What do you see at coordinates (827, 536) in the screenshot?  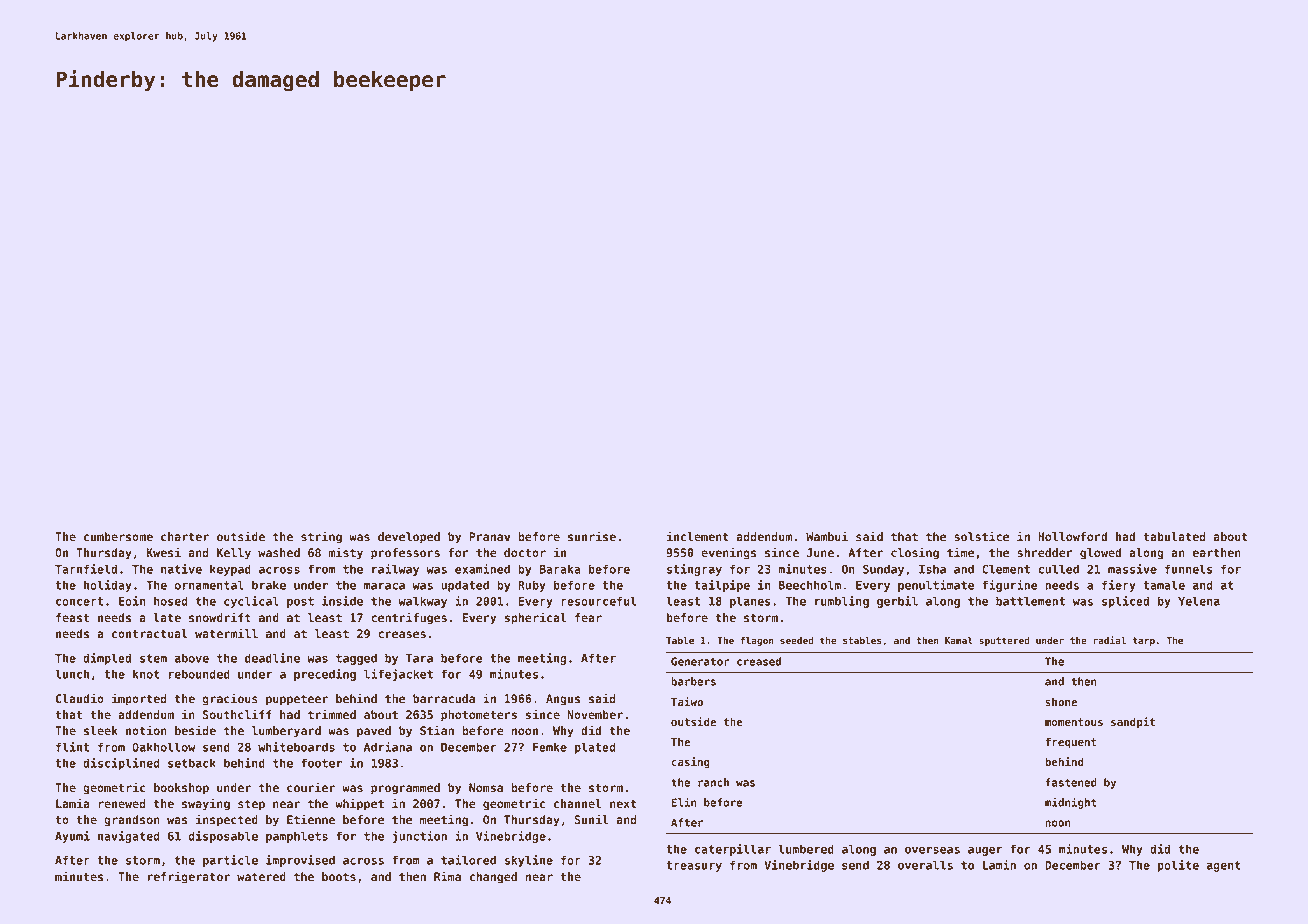 I see `Wambui` at bounding box center [827, 536].
